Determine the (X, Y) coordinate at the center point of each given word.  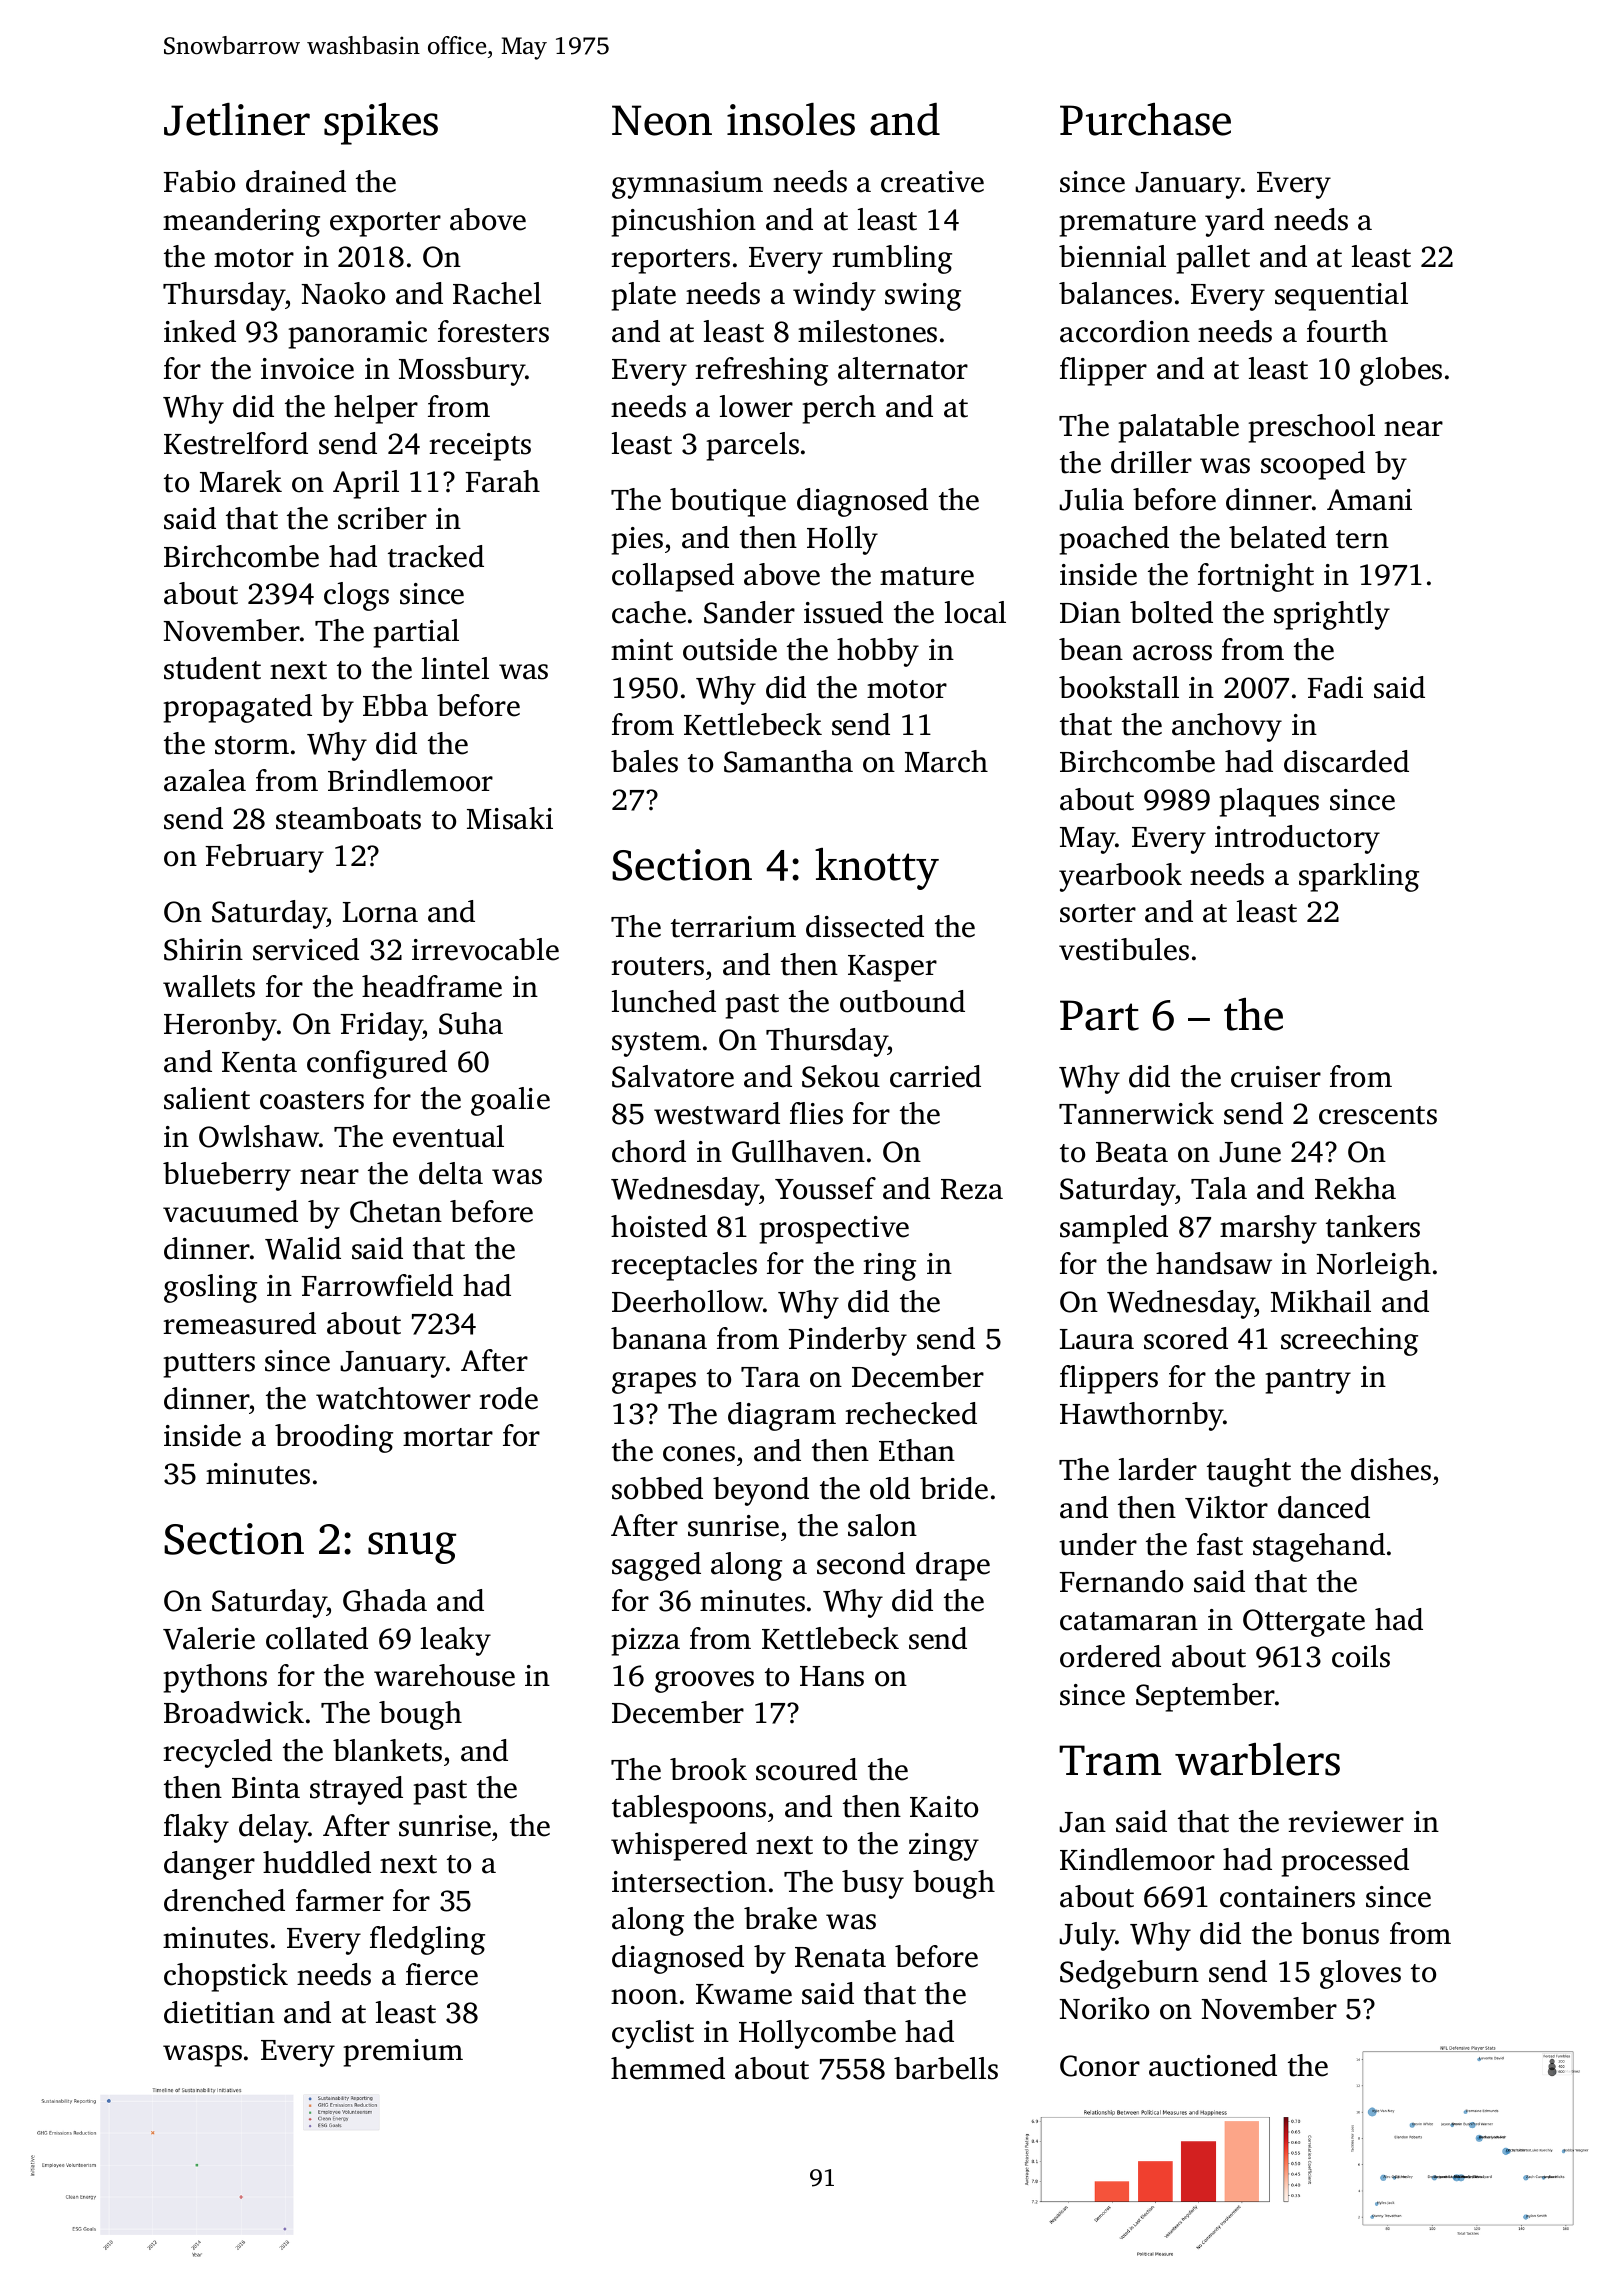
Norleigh (1373, 1266)
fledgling (427, 1940)
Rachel (497, 293)
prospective (834, 1230)
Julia (1091, 499)
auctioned (1213, 2065)
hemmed (668, 2068)
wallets (209, 986)
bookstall (1119, 687)
